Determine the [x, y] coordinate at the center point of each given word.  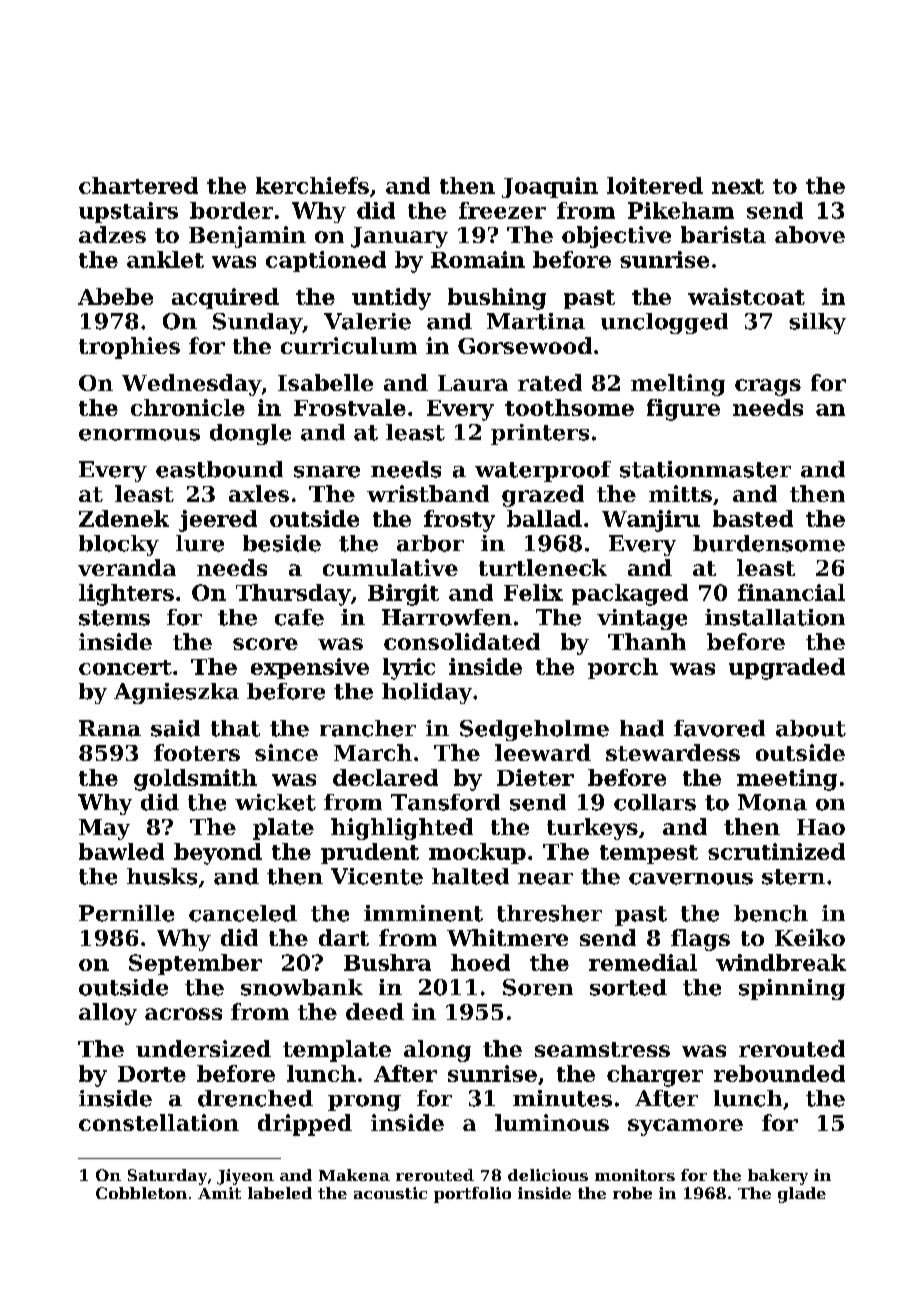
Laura [473, 383]
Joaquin [550, 187]
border [231, 210]
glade [802, 1195]
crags [768, 387]
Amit [219, 1193]
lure [200, 543]
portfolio [472, 1195]
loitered [655, 185]
